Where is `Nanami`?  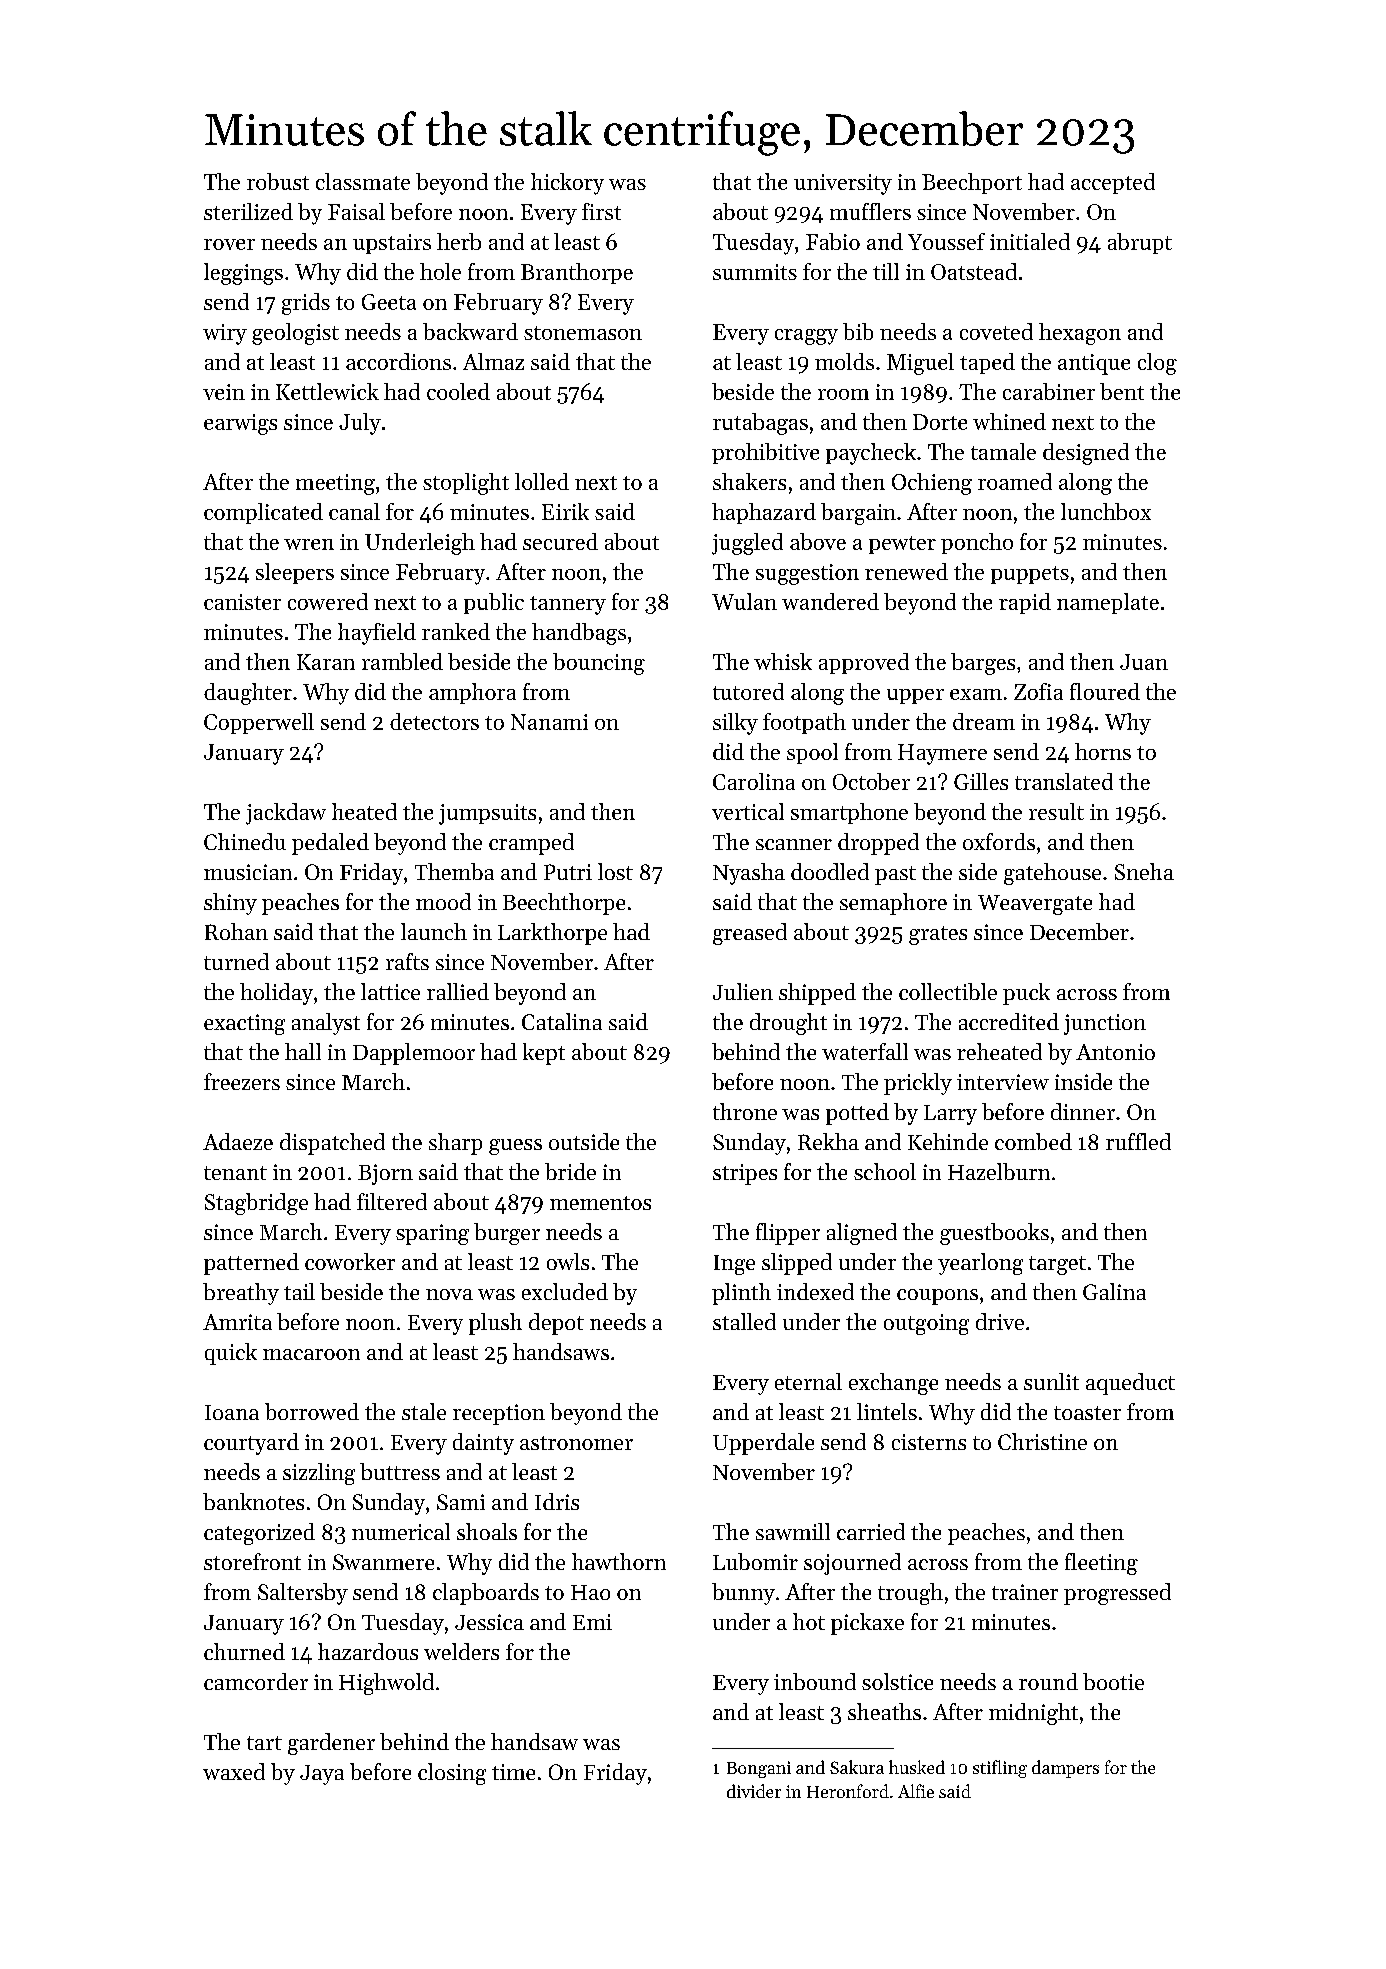 Nanami is located at coordinates (549, 722).
